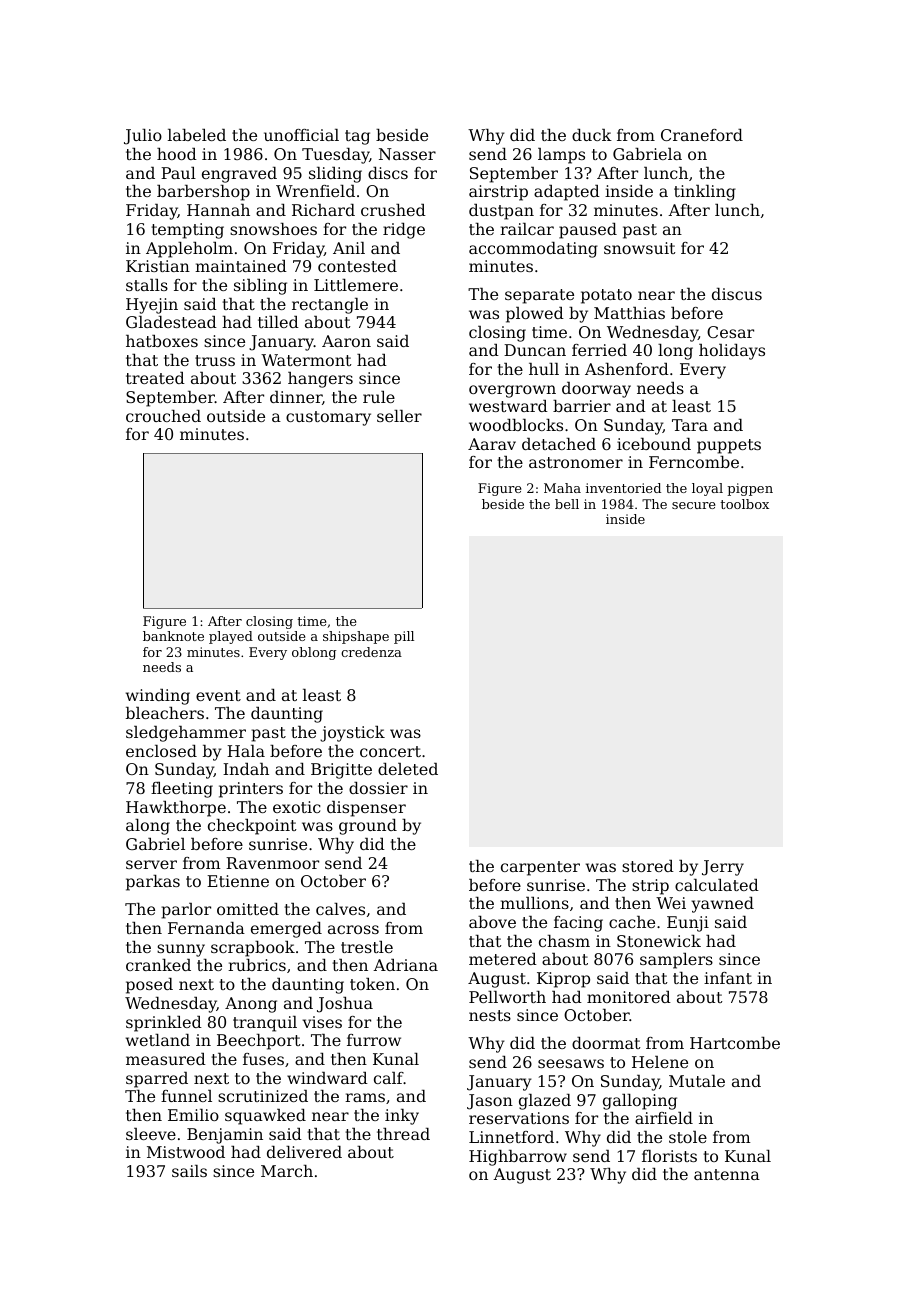 This page has height=1316, width=908. Describe the element at coordinates (297, 807) in the page. I see `exotic` at that location.
